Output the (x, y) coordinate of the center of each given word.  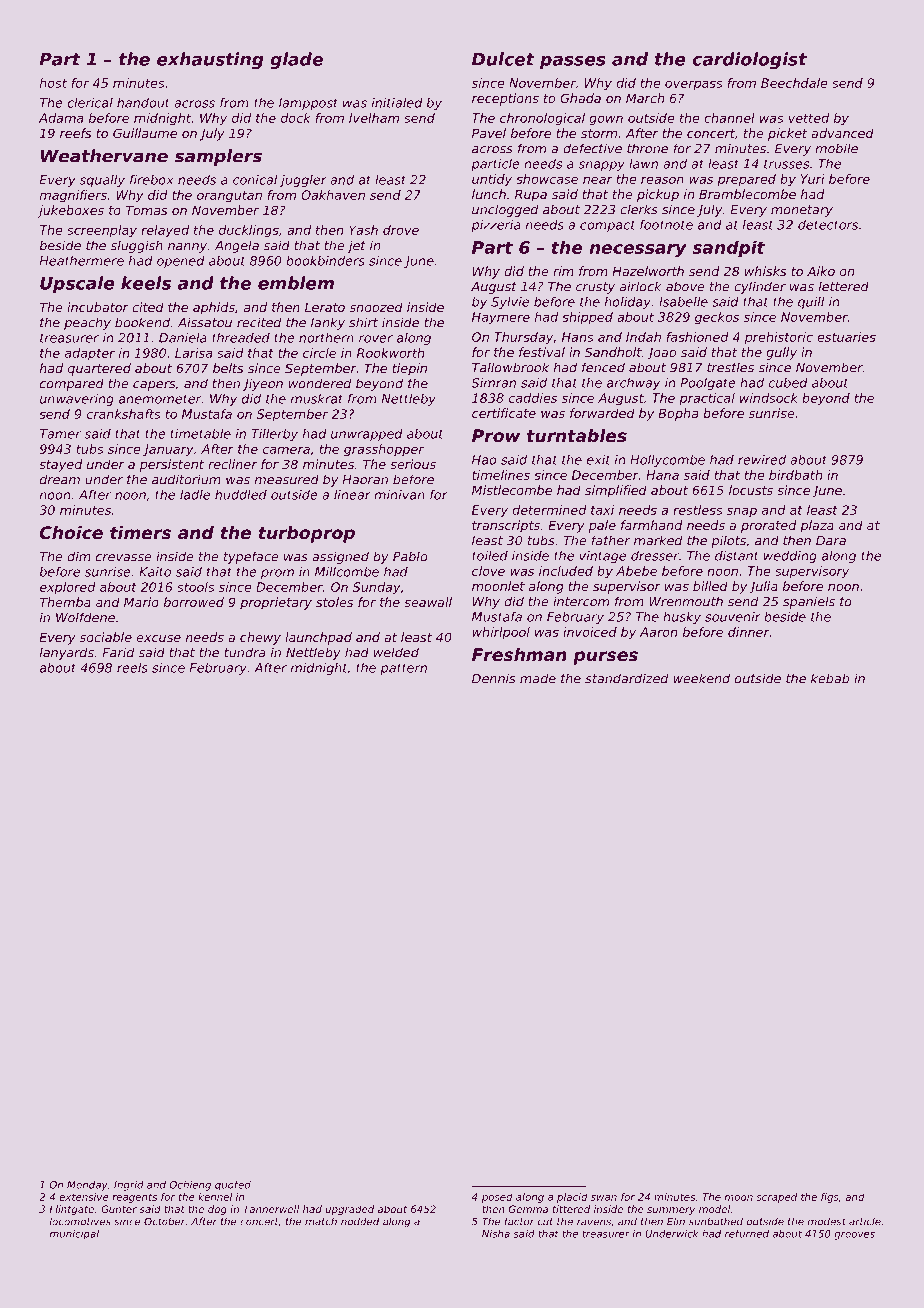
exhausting (210, 60)
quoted (233, 1186)
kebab (830, 678)
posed (497, 1198)
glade (296, 60)
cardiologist (749, 60)
